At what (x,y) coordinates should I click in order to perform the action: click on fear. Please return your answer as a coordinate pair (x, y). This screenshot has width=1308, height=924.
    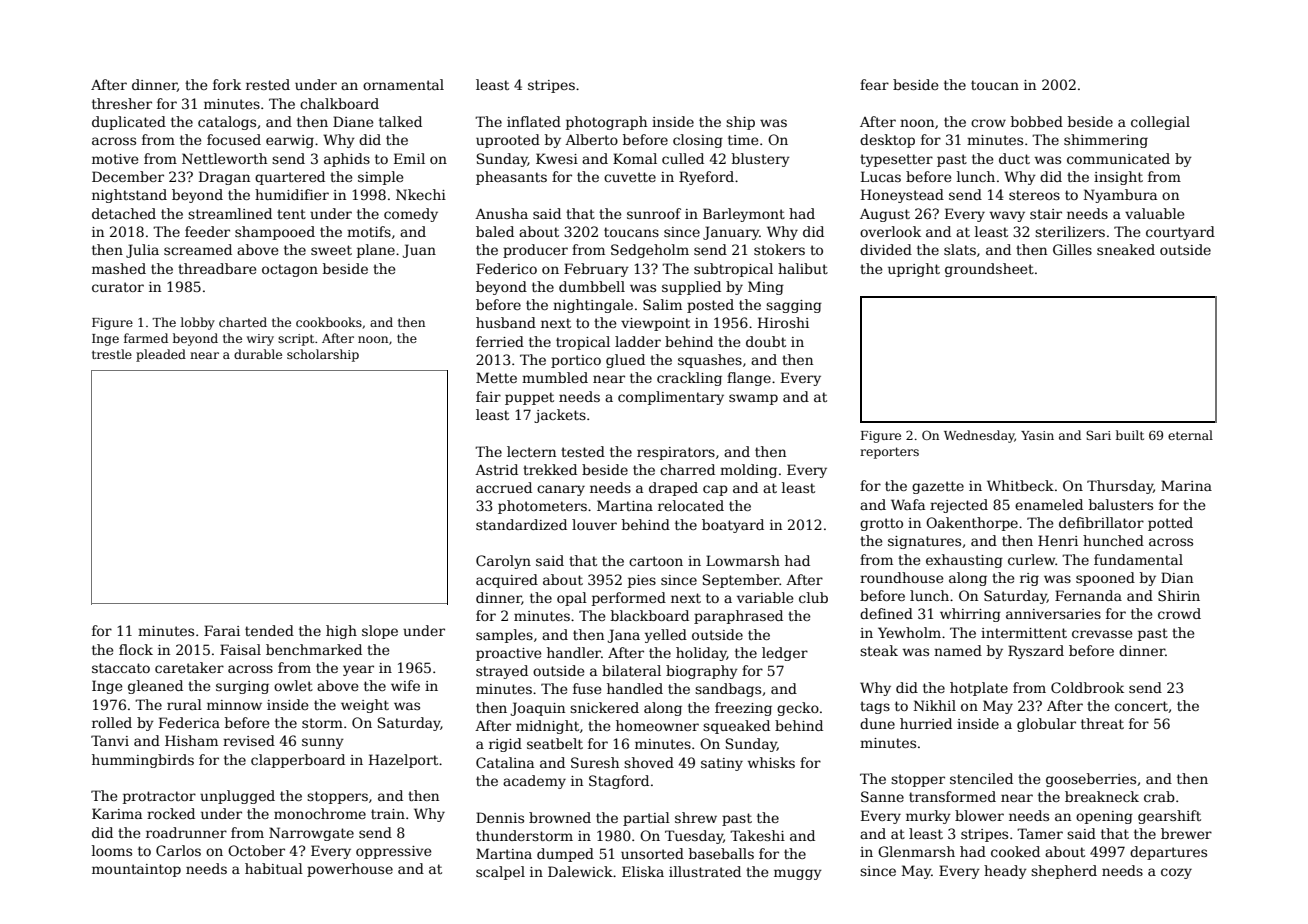
    Looking at the image, I should click on (874, 84).
